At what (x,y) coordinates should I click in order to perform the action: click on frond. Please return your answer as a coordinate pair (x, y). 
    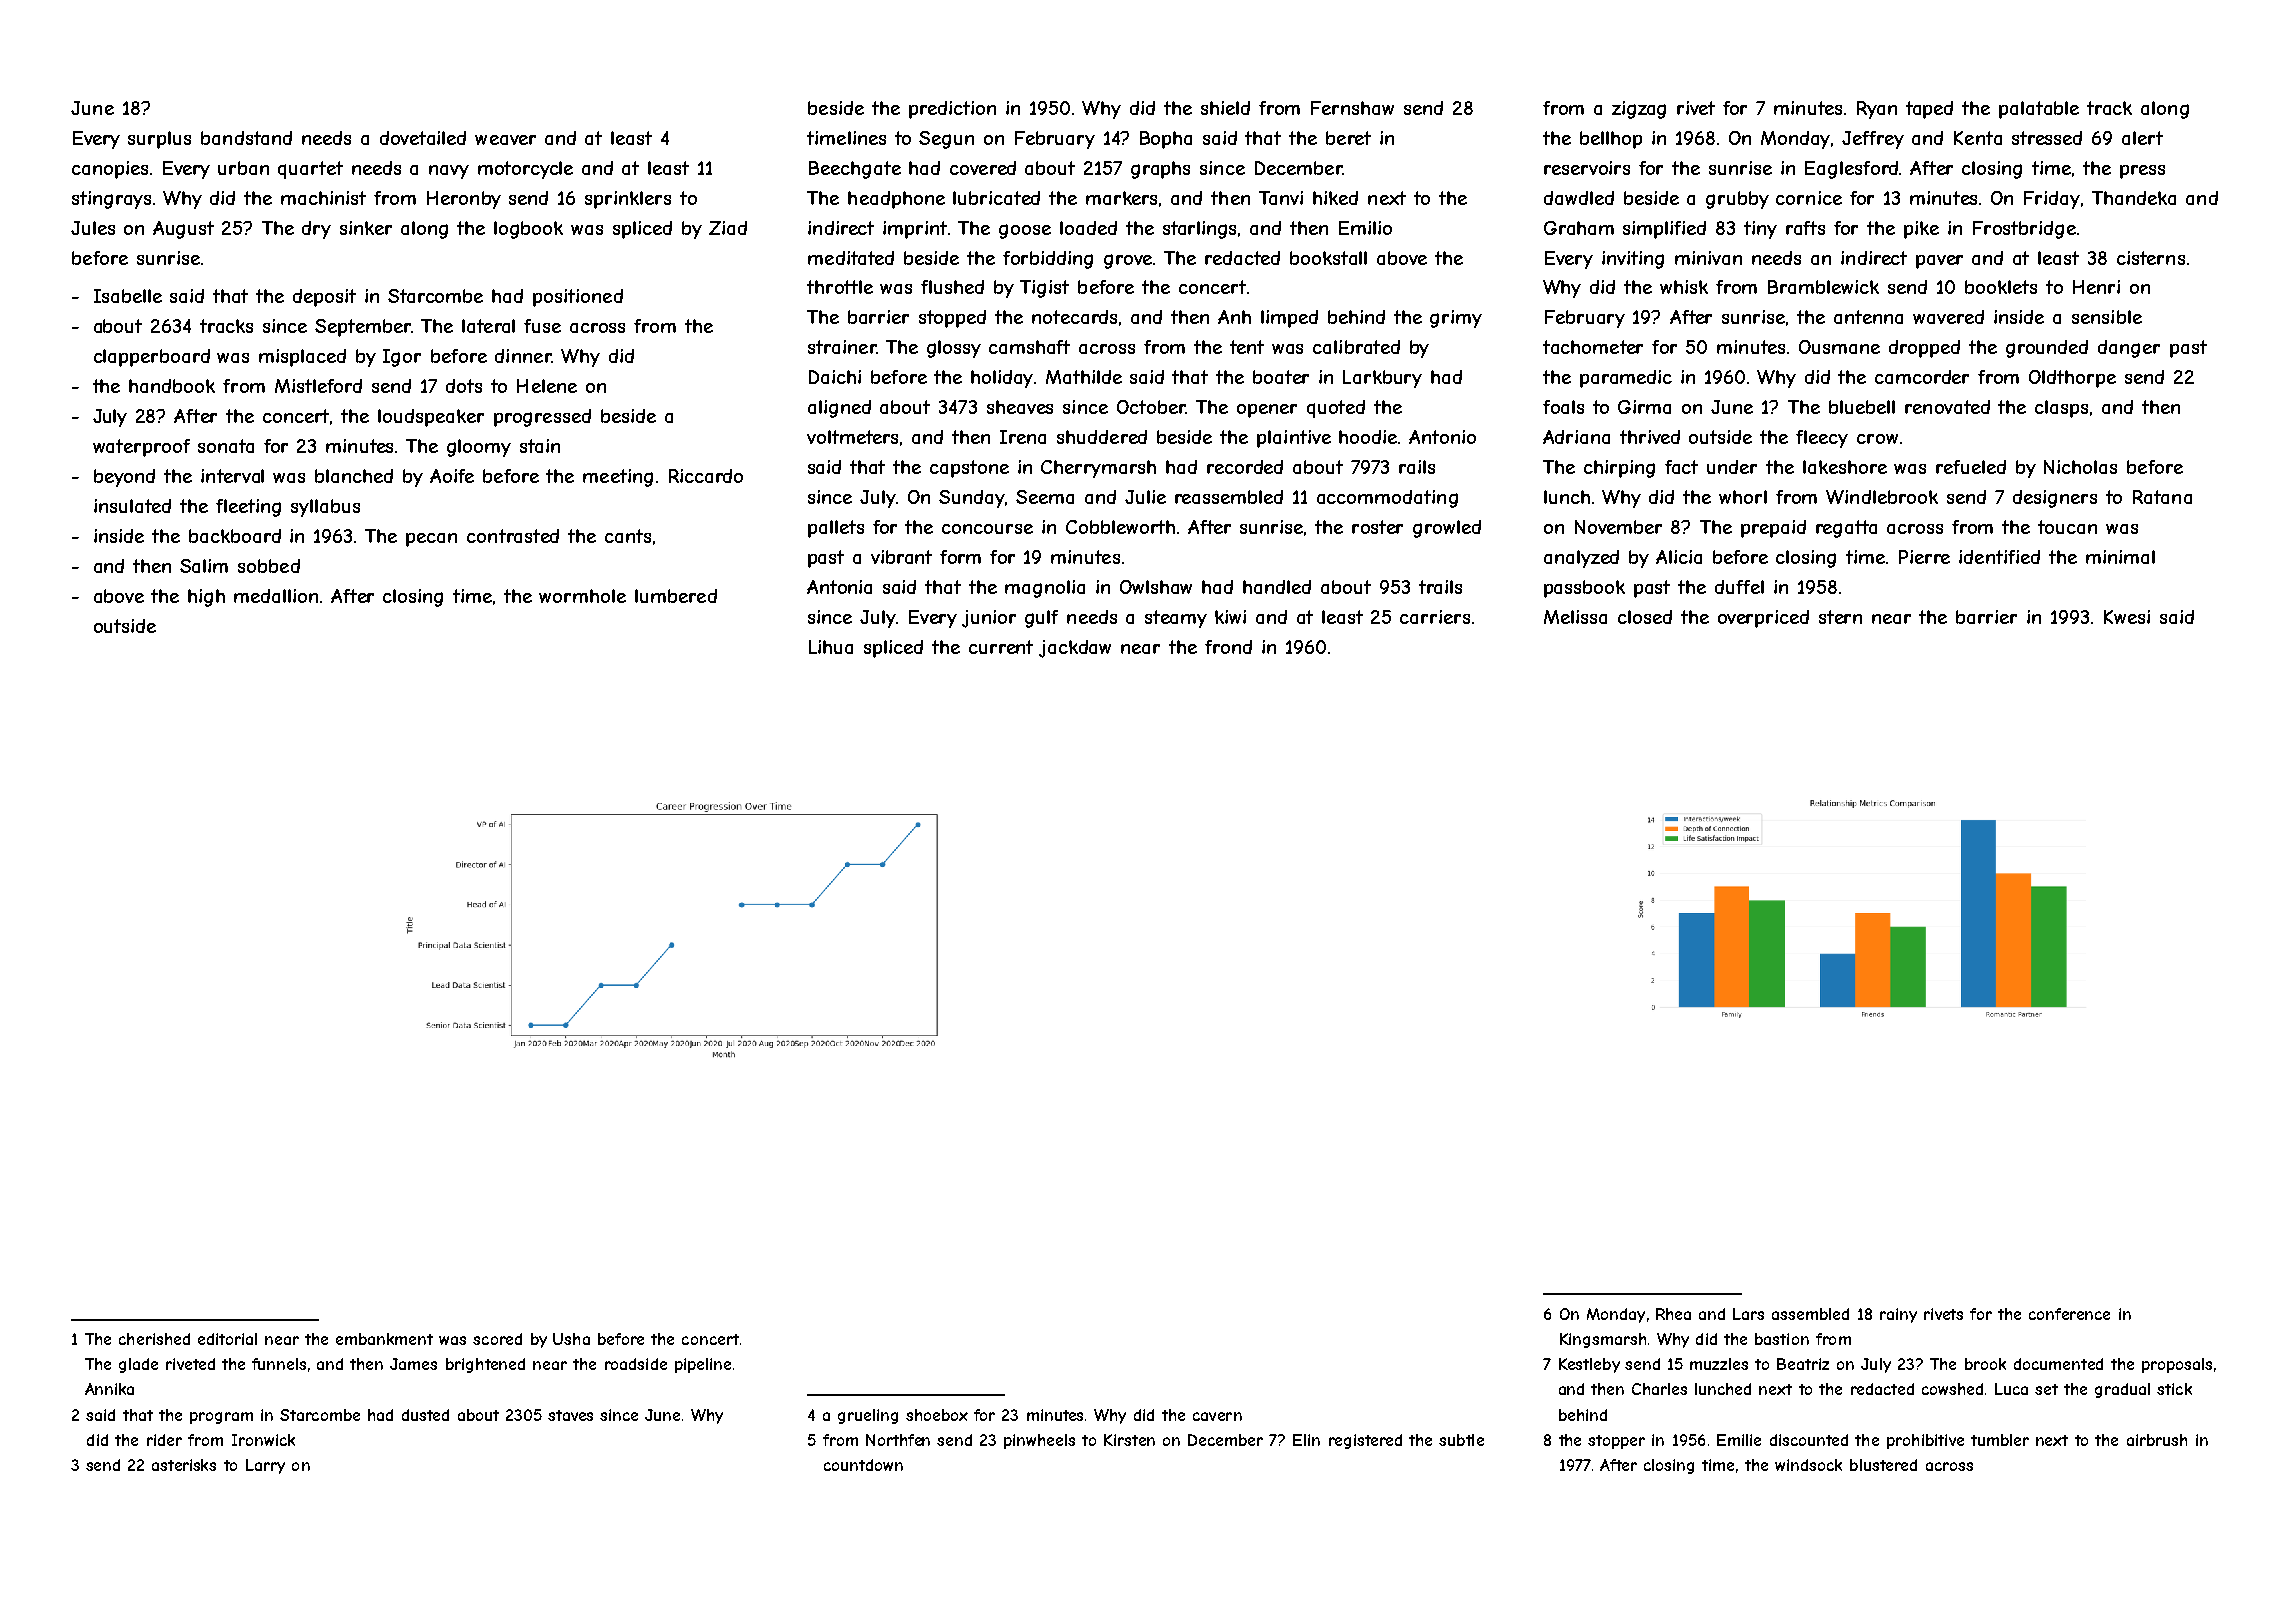
    Looking at the image, I should click on (1228, 647).
